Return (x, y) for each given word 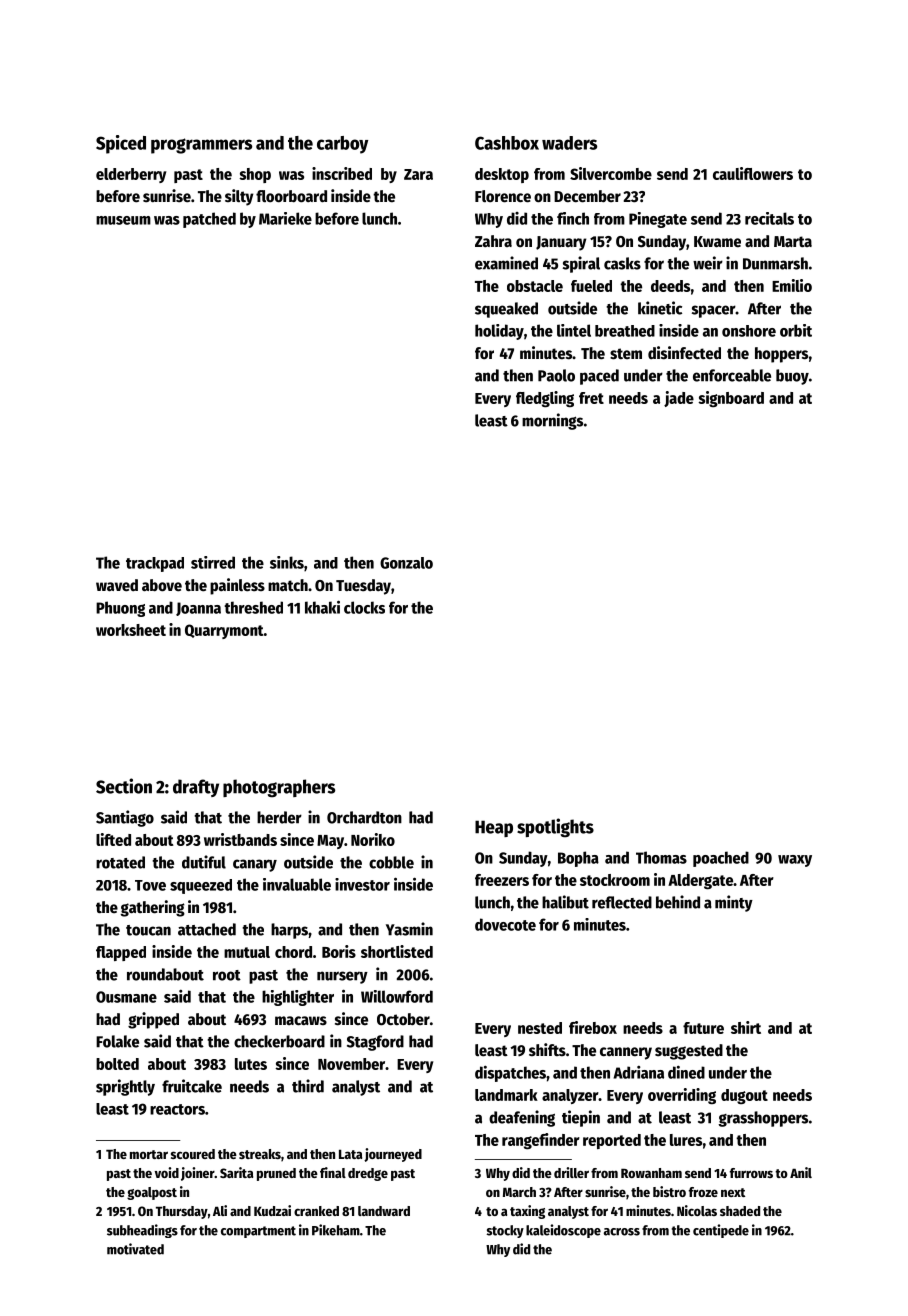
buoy (792, 377)
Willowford (397, 996)
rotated (120, 862)
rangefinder (541, 1141)
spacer (714, 311)
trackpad (155, 564)
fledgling (545, 399)
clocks (364, 607)
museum (123, 220)
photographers (279, 788)
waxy (795, 861)
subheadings (142, 1231)
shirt (746, 1027)
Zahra (493, 241)
